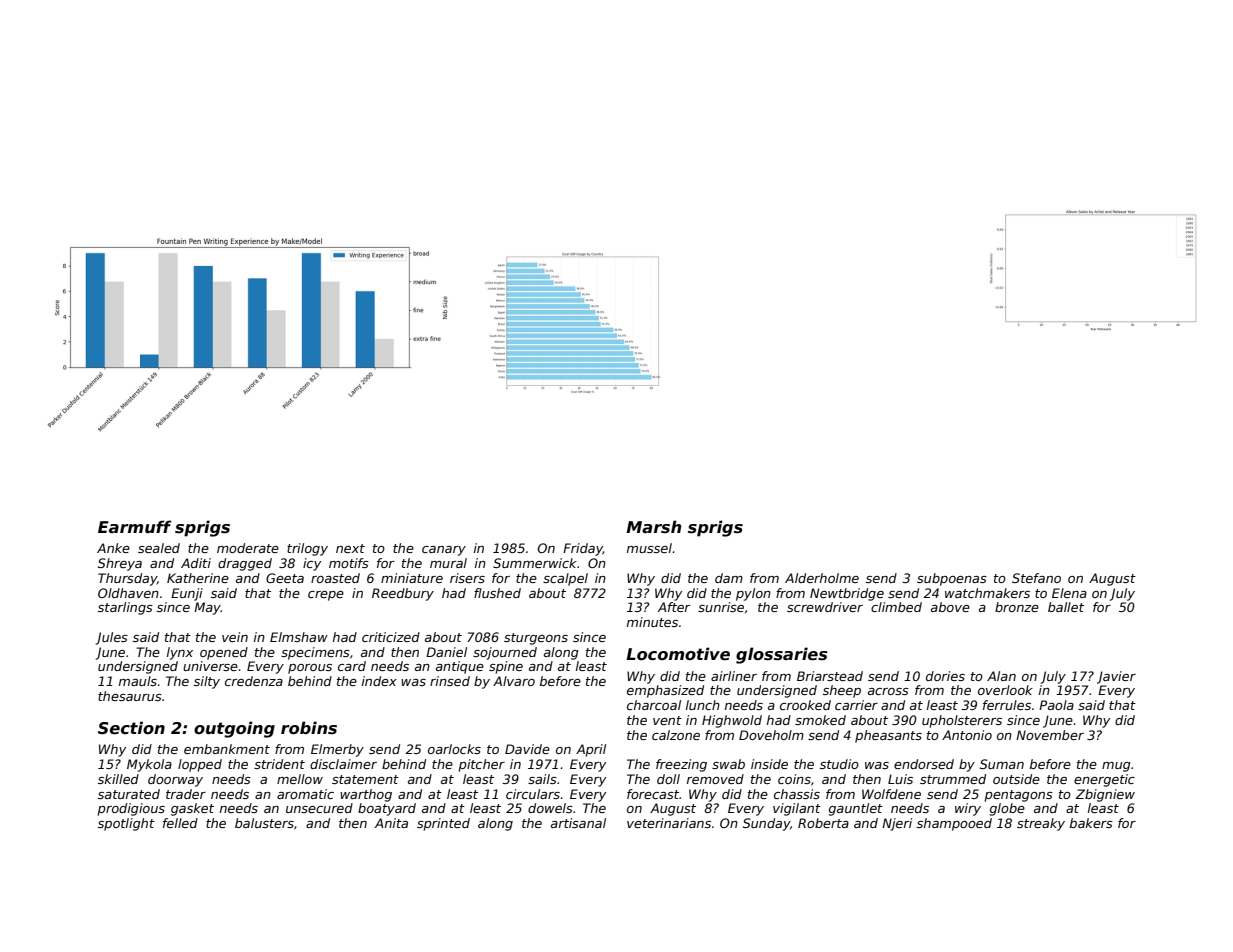 This document has width=1233, height=952. What do you see at coordinates (823, 823) in the document?
I see `Roberta` at bounding box center [823, 823].
